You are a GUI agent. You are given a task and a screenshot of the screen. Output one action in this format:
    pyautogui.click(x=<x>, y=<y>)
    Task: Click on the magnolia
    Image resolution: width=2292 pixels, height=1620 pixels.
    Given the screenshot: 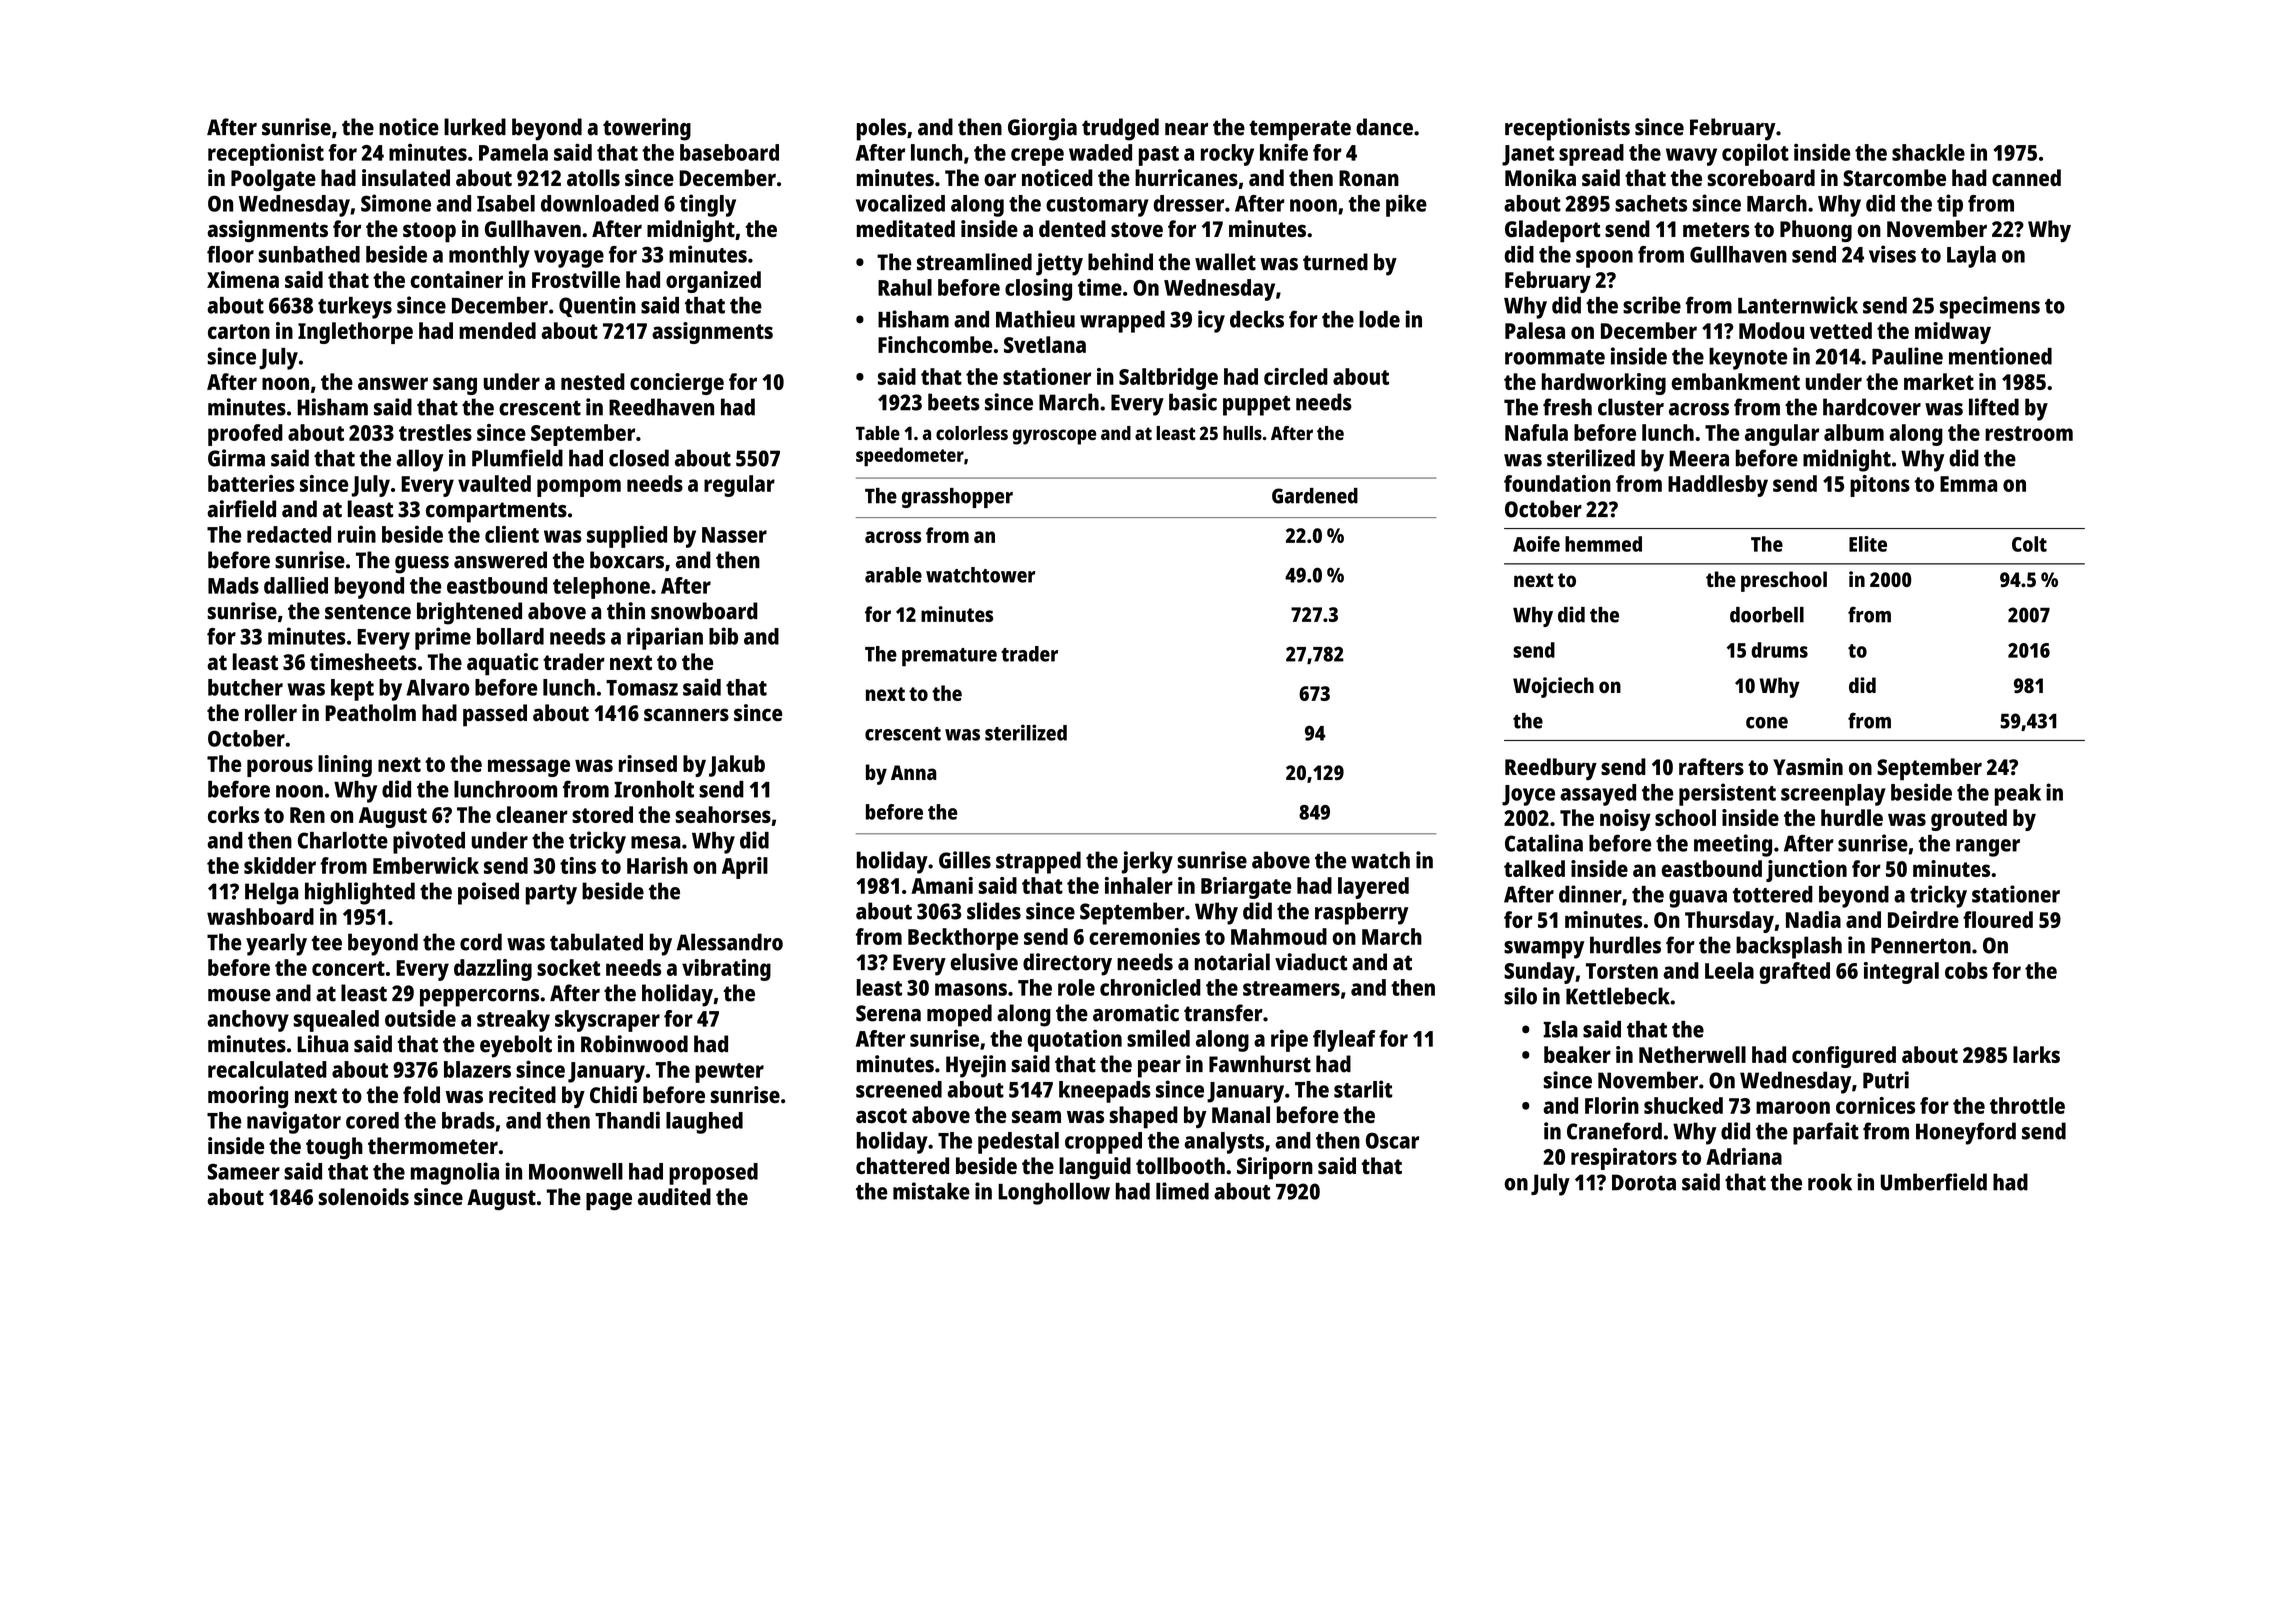 What is the action you would take?
    pyautogui.click(x=455, y=1173)
